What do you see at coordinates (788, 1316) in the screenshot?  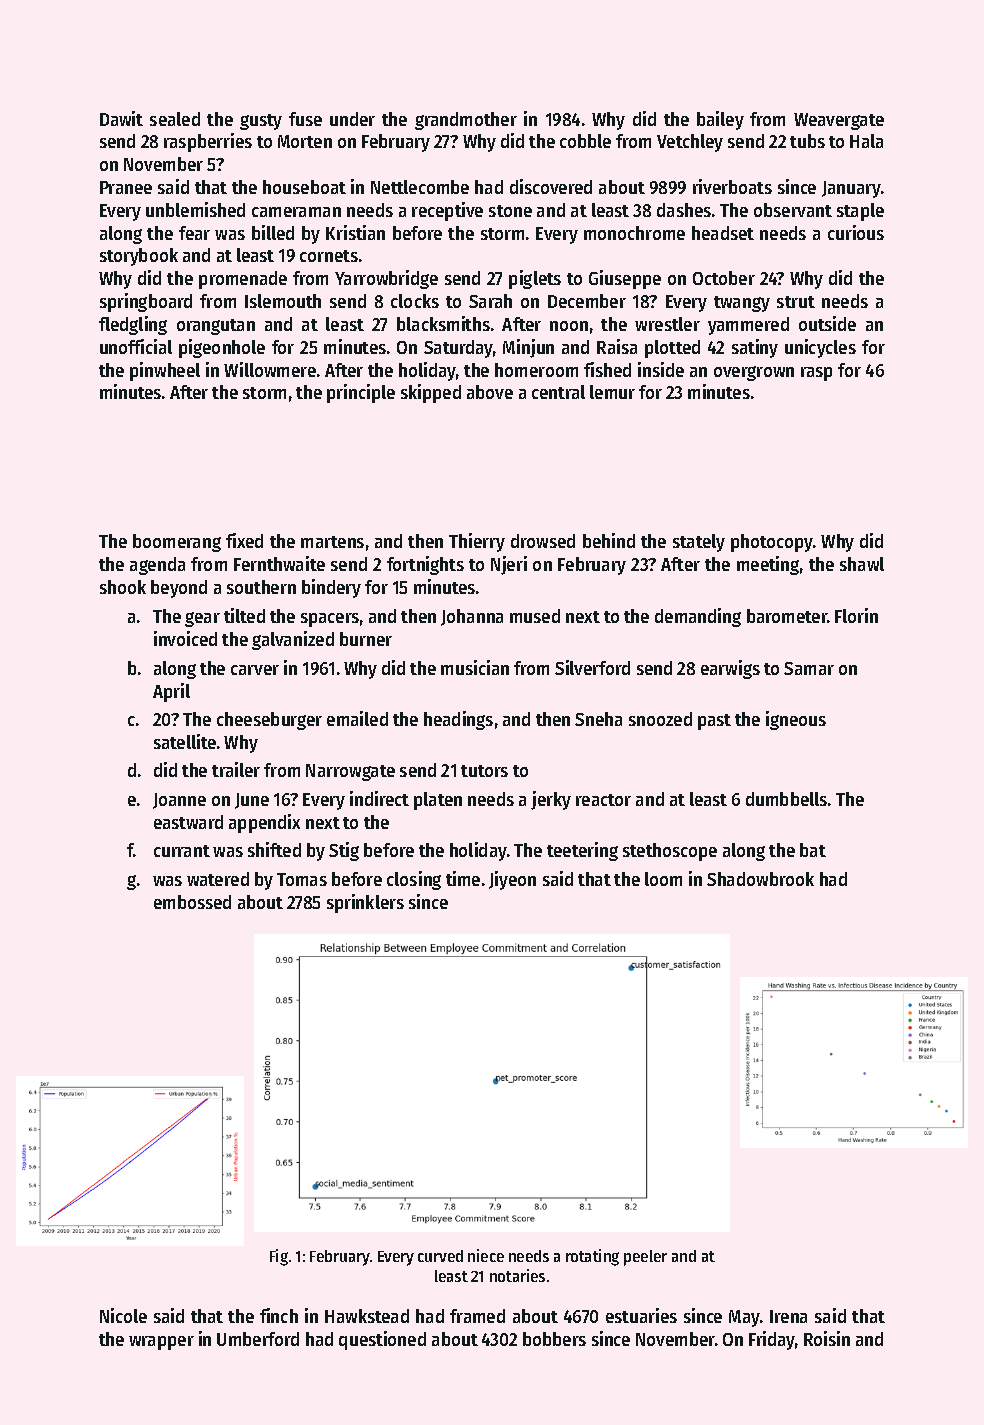 I see `Irena` at bounding box center [788, 1316].
